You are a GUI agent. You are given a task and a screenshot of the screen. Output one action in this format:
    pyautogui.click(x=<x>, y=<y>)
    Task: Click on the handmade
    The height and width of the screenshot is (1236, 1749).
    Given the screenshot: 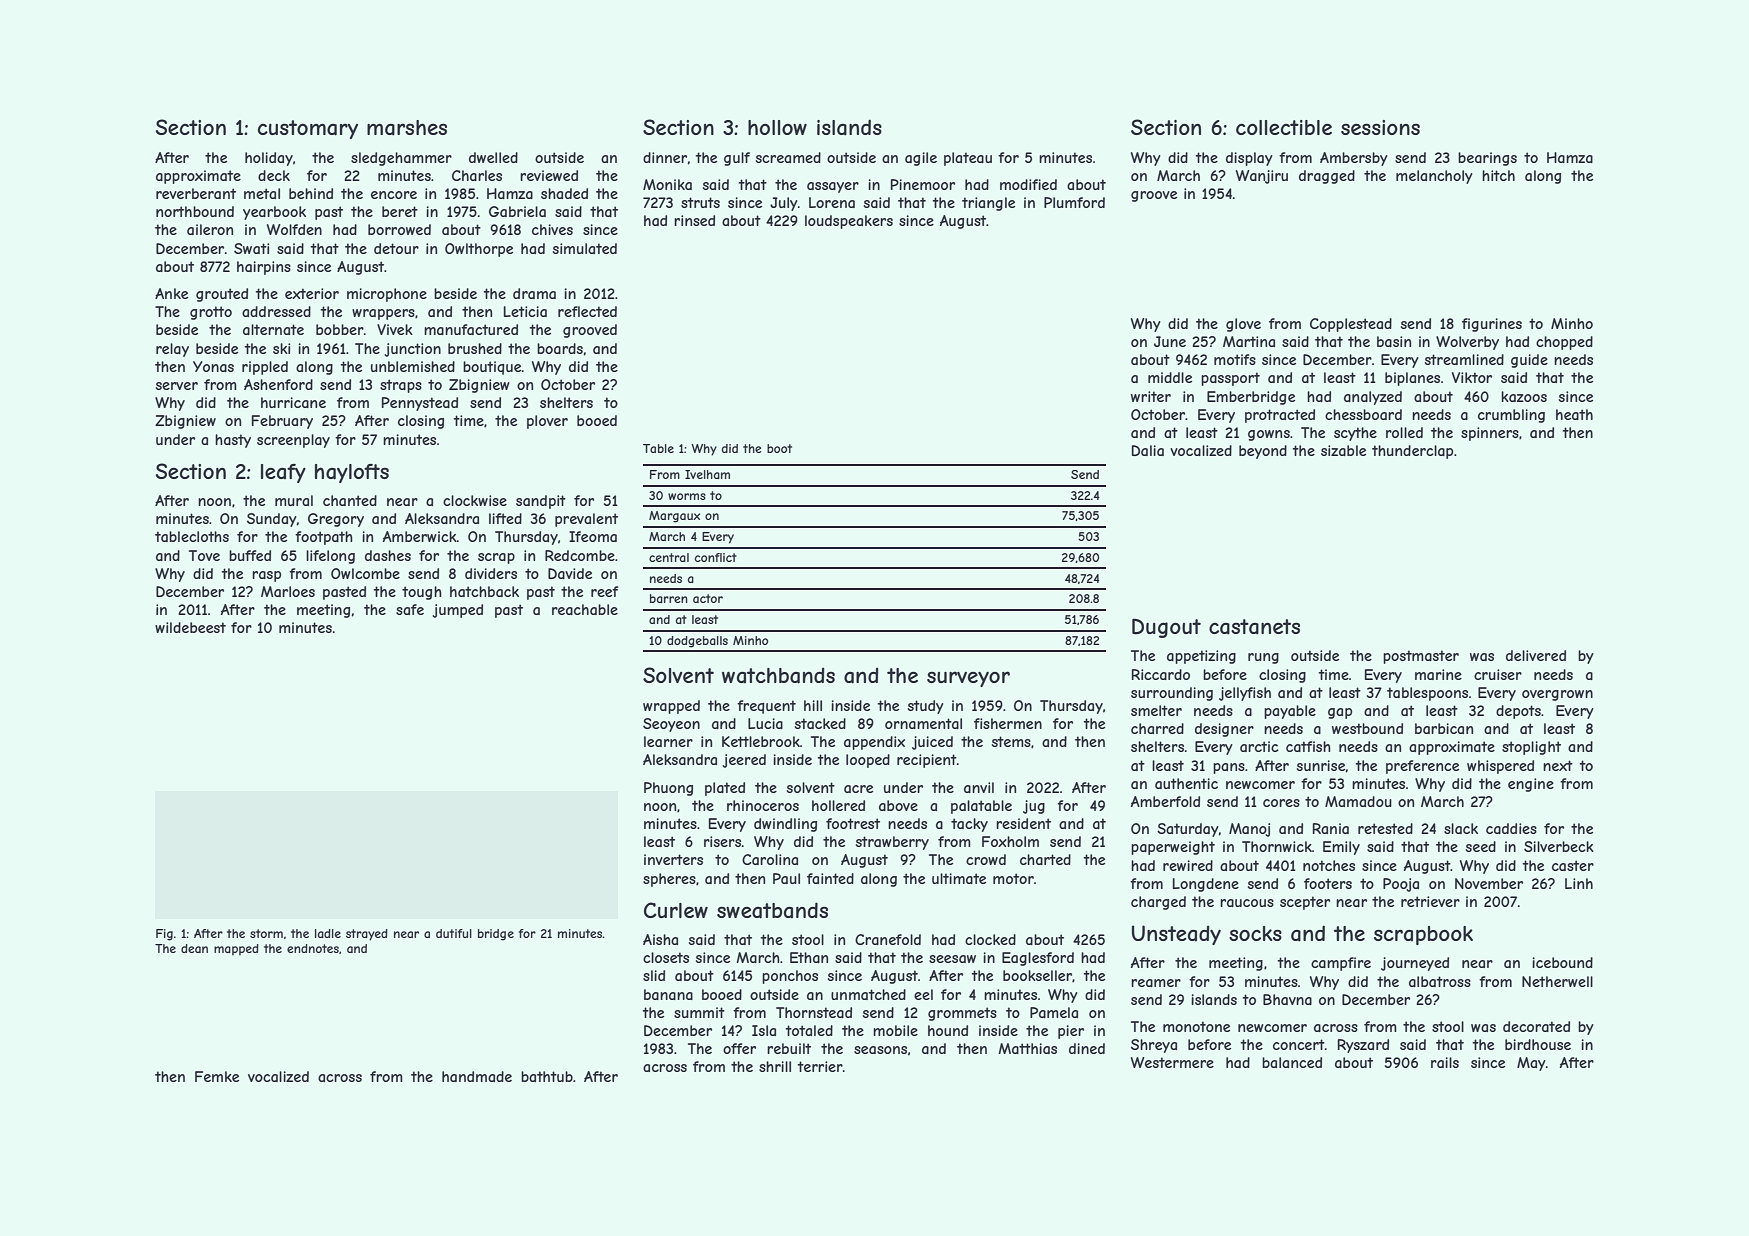 What is the action you would take?
    pyautogui.click(x=477, y=1076)
